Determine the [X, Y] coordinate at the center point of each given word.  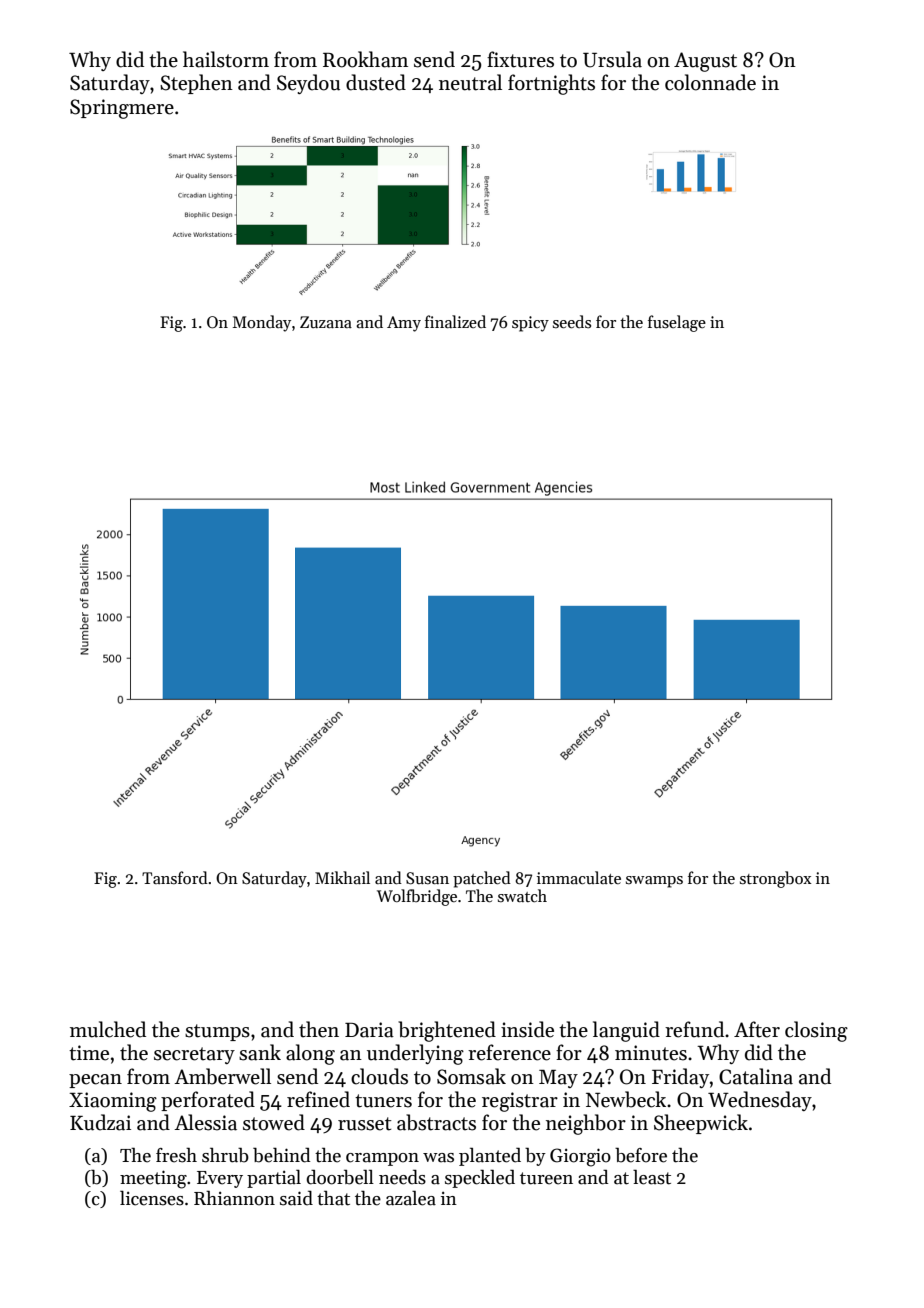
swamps [654, 882]
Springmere [122, 109]
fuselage [677, 323]
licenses [152, 1198]
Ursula [612, 59]
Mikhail [342, 877]
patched [482, 879]
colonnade [710, 82]
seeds [572, 321]
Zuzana [326, 322]
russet [365, 1124]
